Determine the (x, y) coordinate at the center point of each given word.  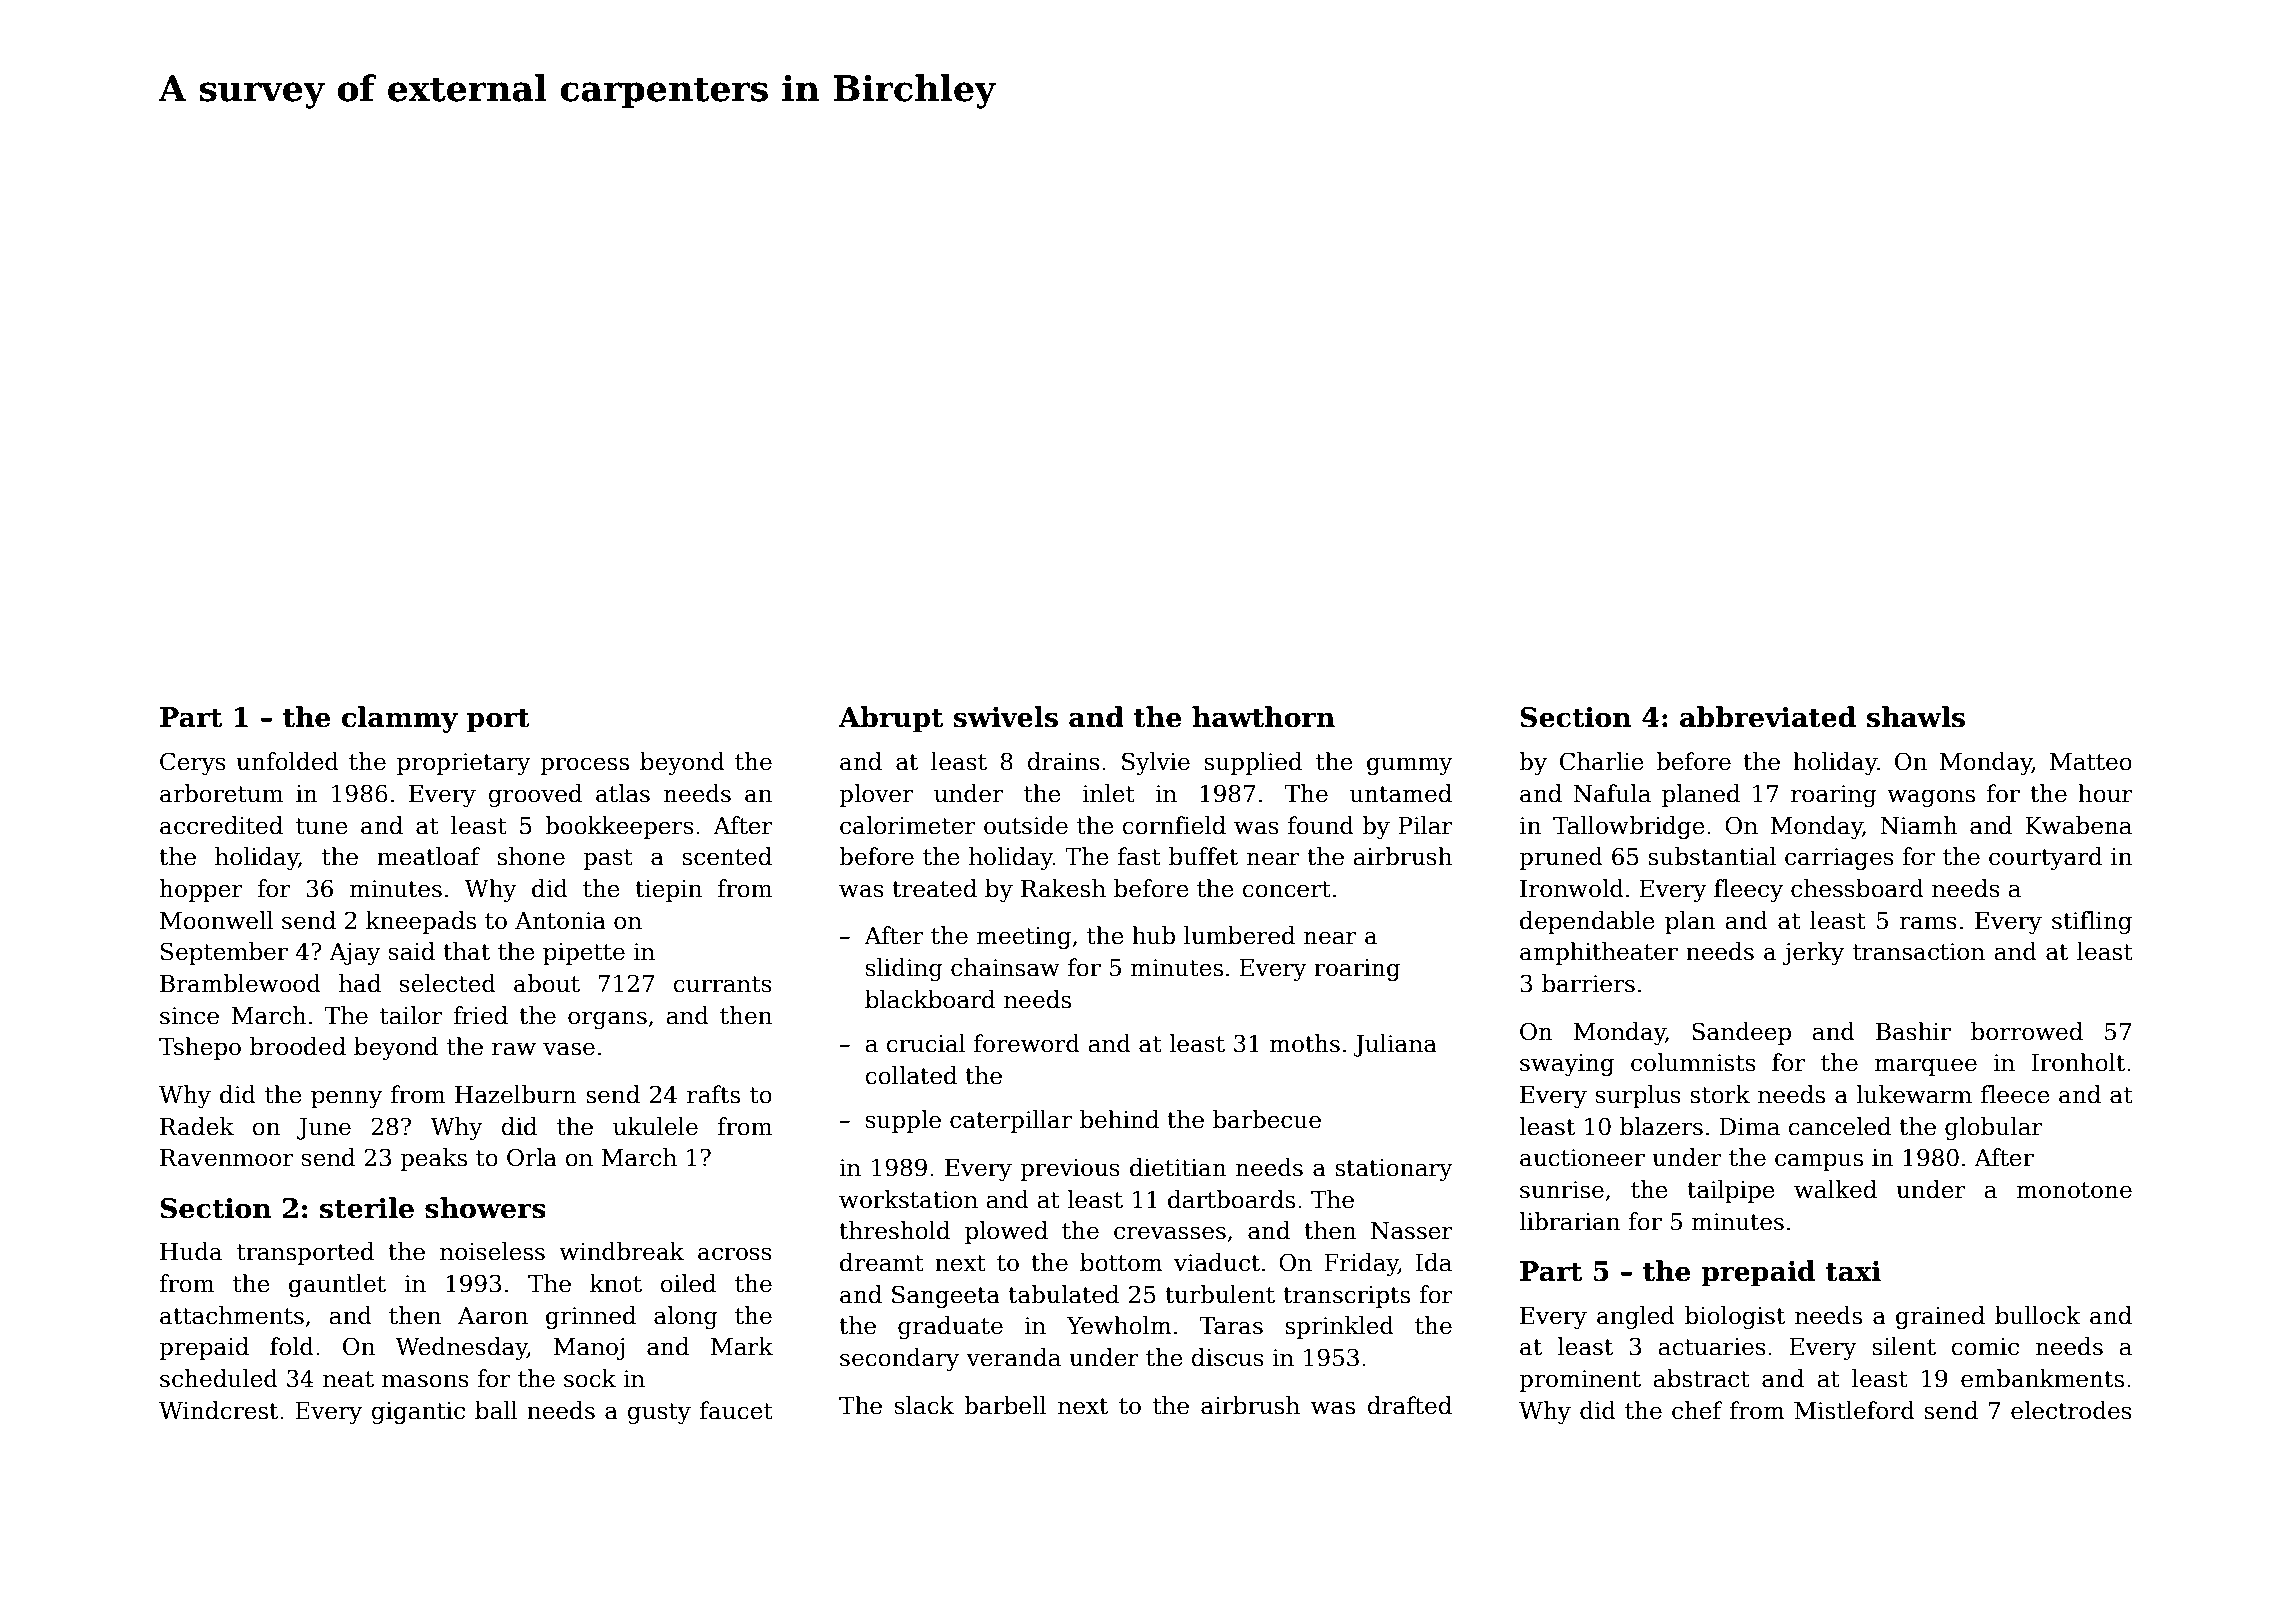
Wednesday (461, 1348)
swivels (1006, 717)
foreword (1027, 1043)
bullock (2038, 1315)
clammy (400, 719)
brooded (298, 1046)
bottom (1121, 1262)
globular (1994, 1128)
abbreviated (1768, 717)
